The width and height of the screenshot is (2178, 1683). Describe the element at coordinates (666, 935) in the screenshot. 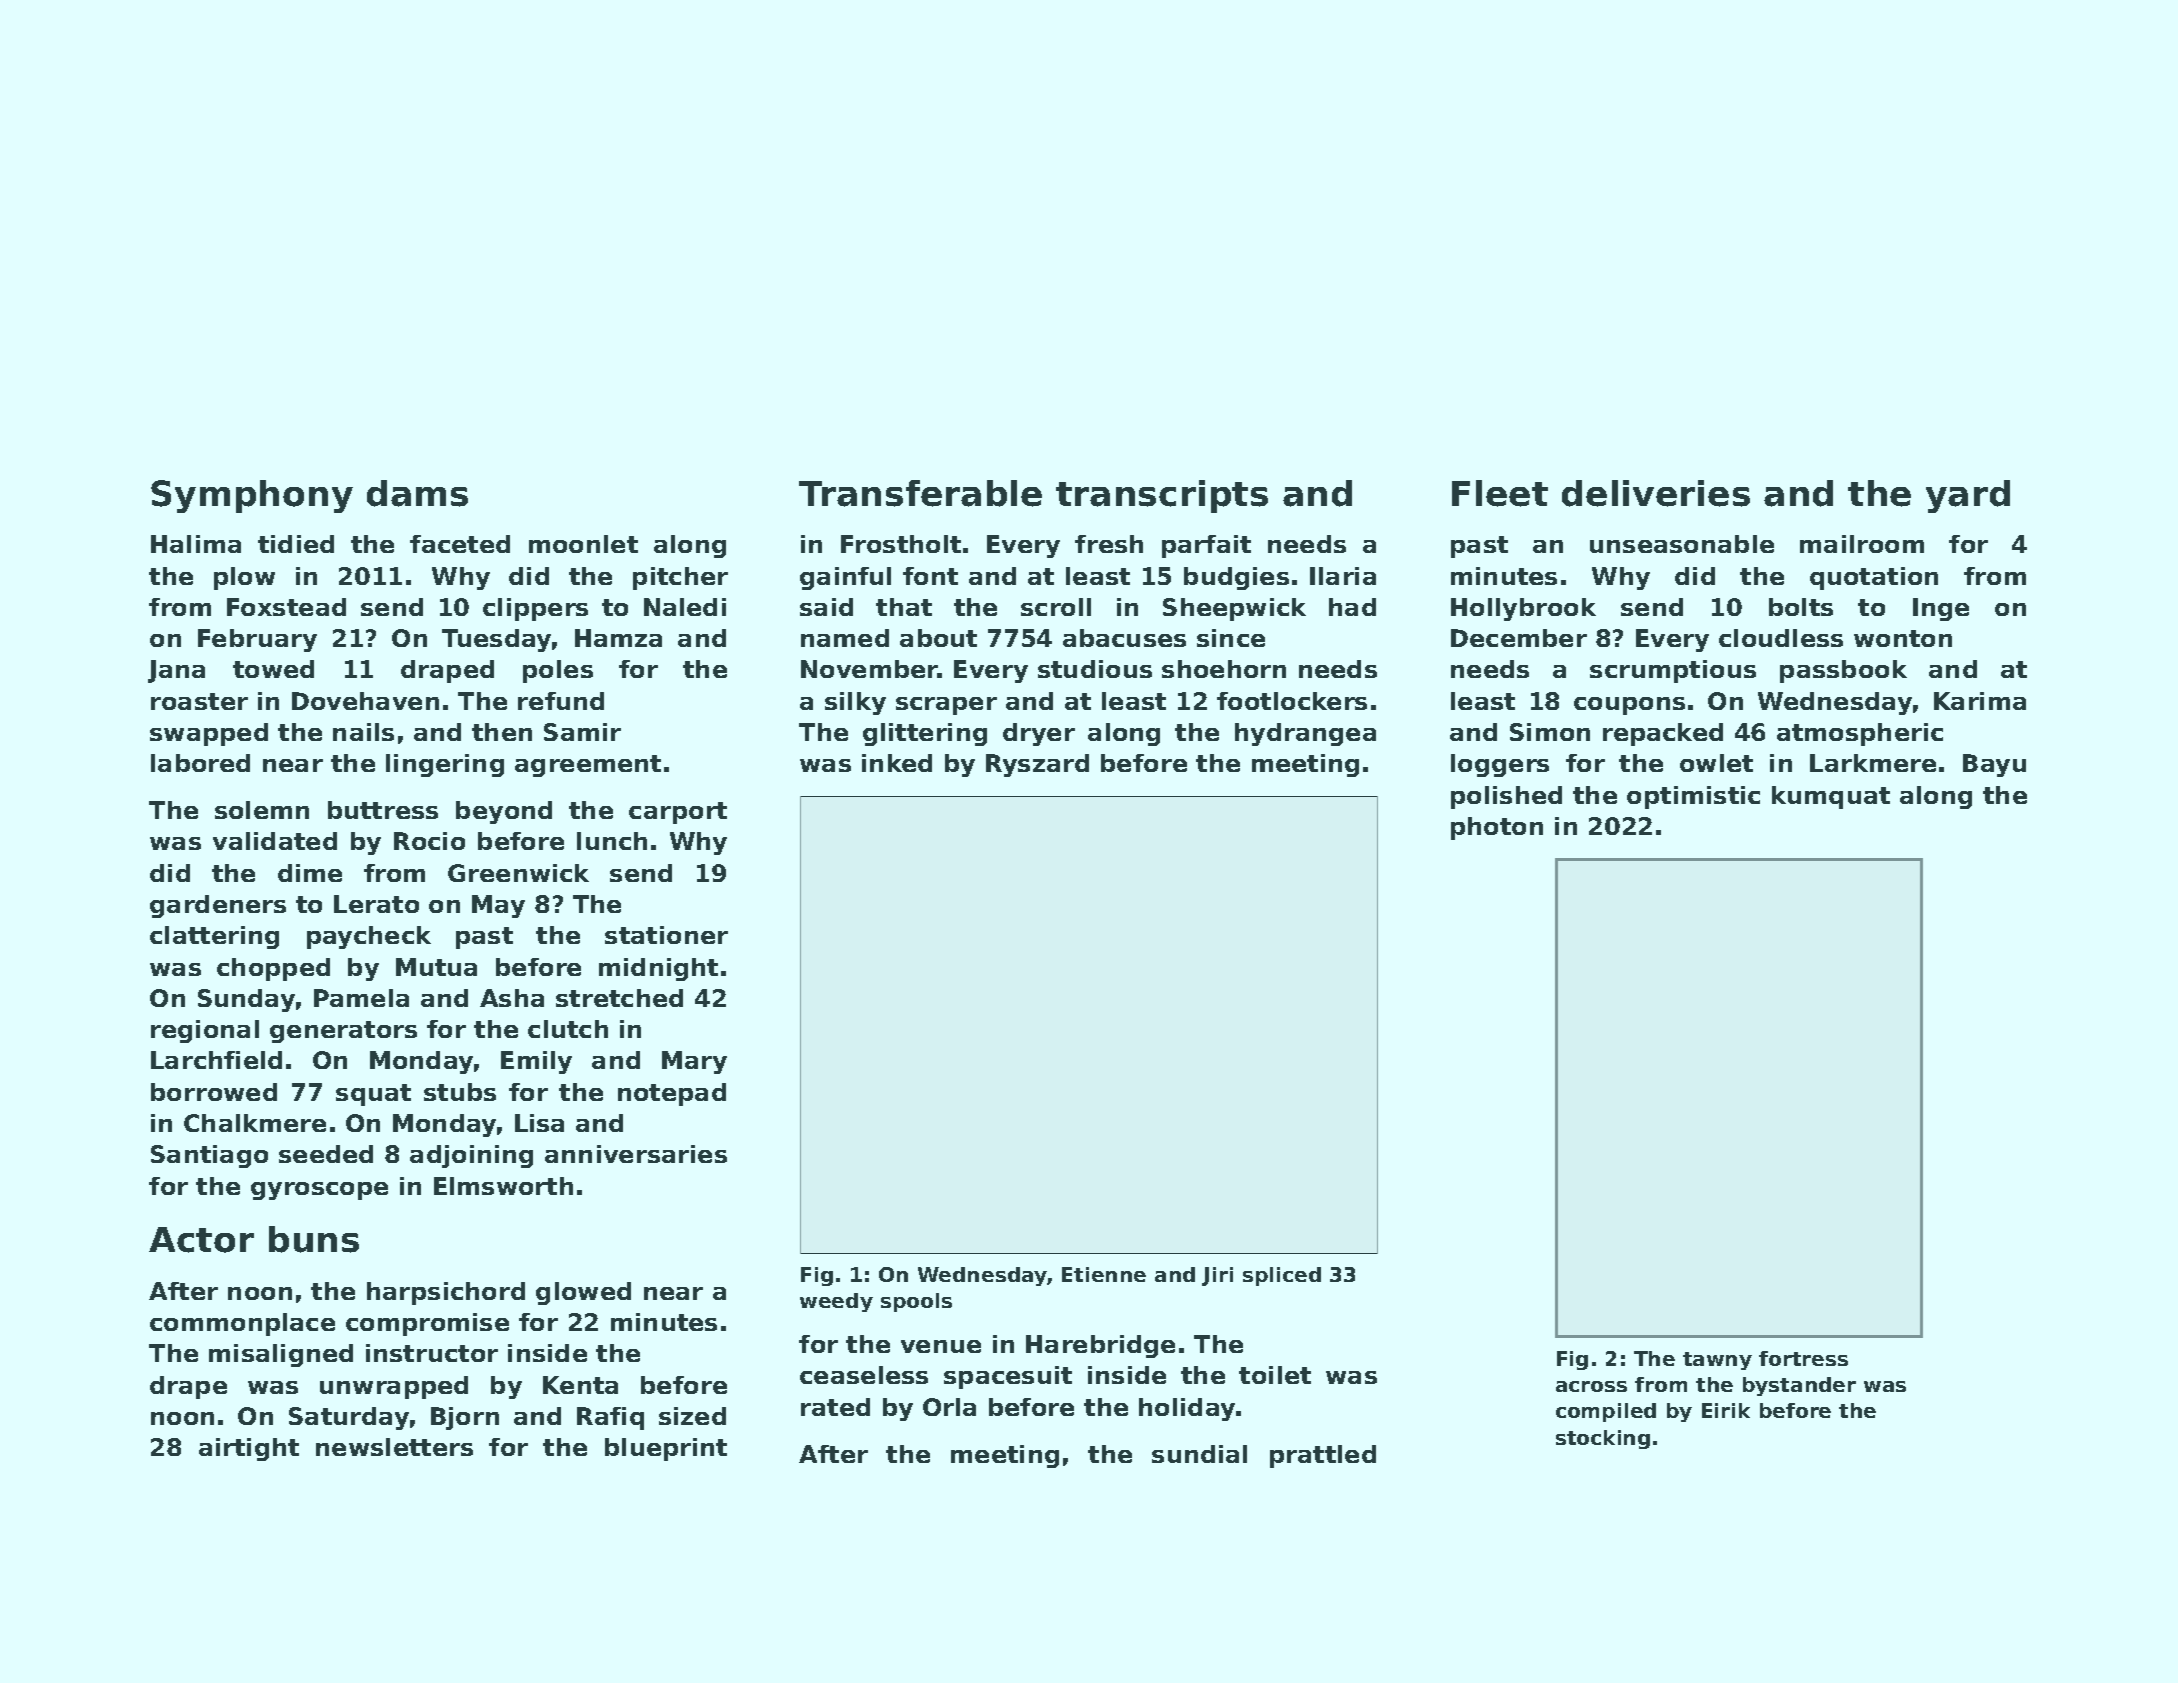

I see `stationer` at that location.
